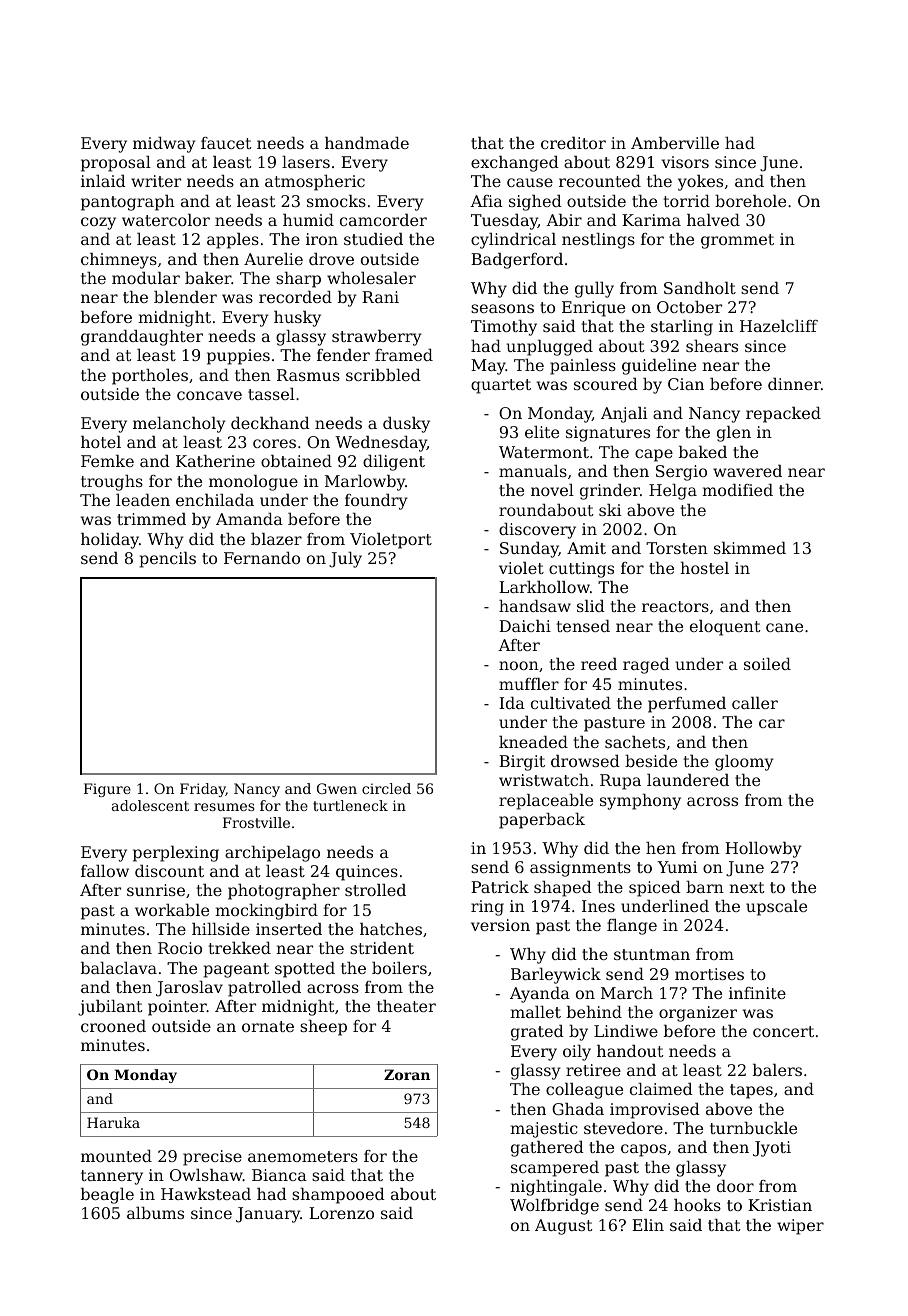  I want to click on Anjali, so click(624, 415).
